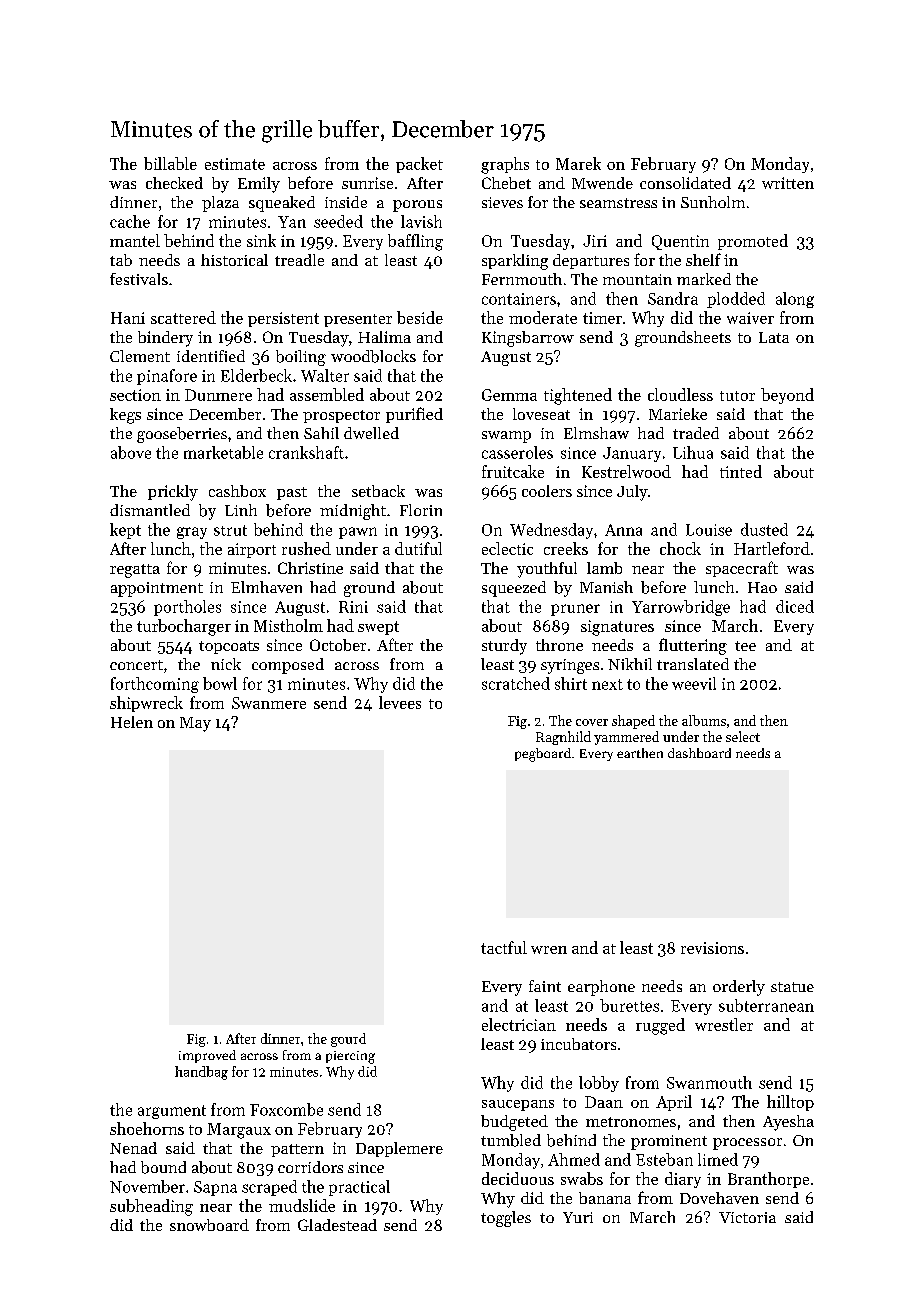  I want to click on purified, so click(414, 415).
